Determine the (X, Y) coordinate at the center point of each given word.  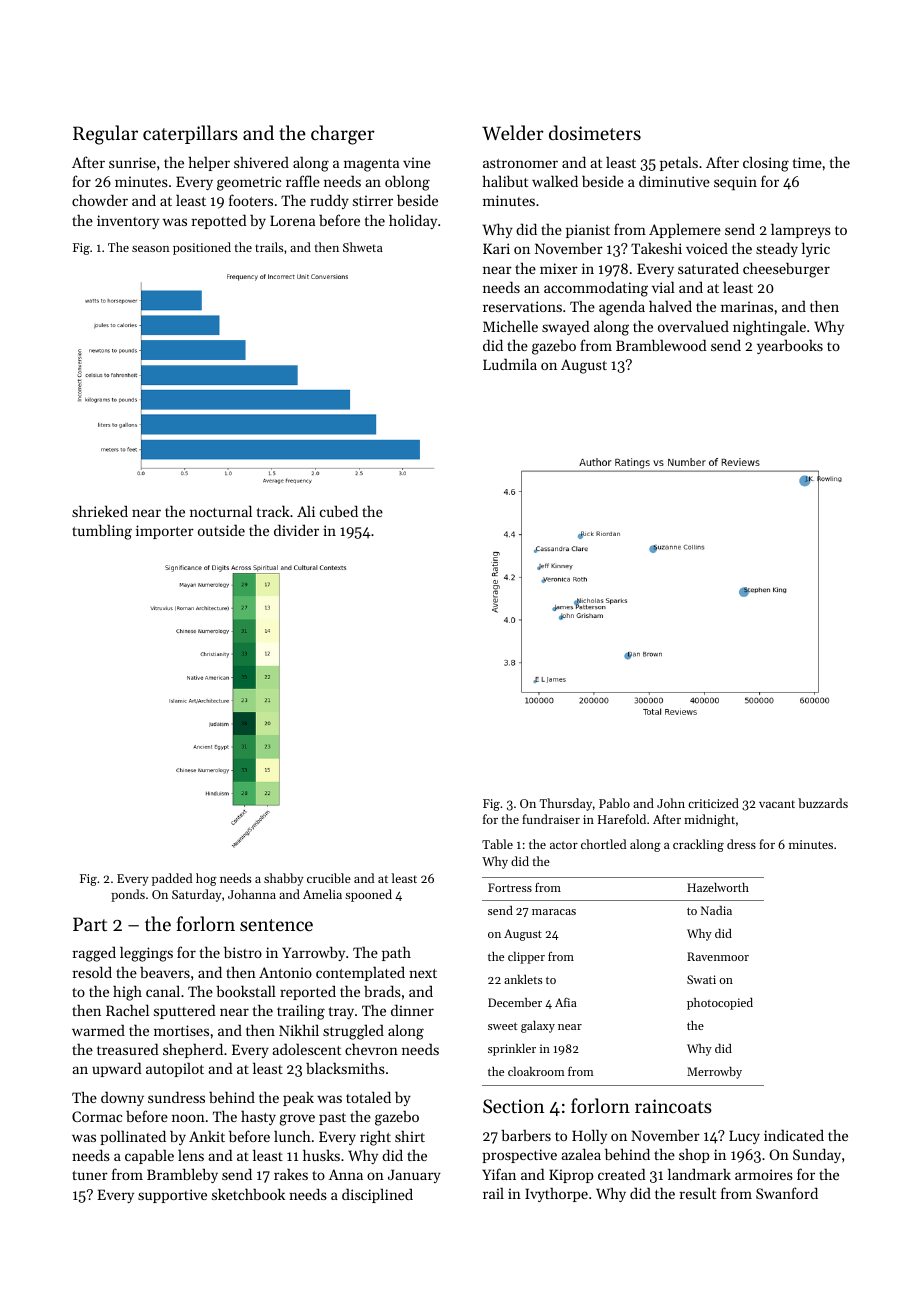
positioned (202, 248)
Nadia (716, 910)
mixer (559, 268)
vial (663, 287)
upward (117, 1069)
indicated (794, 1135)
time (807, 162)
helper (209, 163)
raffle (303, 181)
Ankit (207, 1136)
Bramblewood (661, 345)
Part (90, 924)
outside (221, 530)
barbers (526, 1135)
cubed (339, 511)
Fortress (510, 887)
